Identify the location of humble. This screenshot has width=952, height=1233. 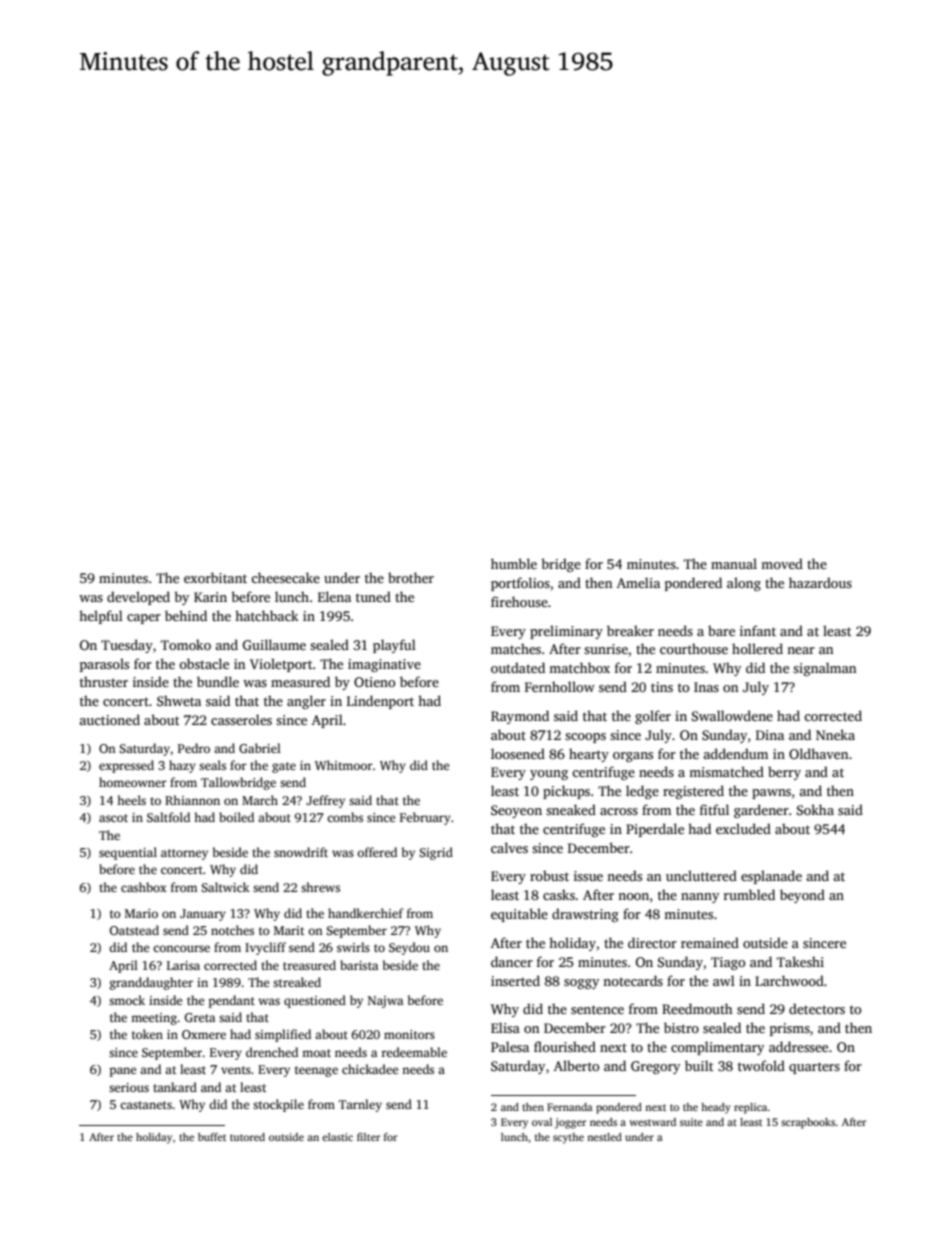
(514, 563).
